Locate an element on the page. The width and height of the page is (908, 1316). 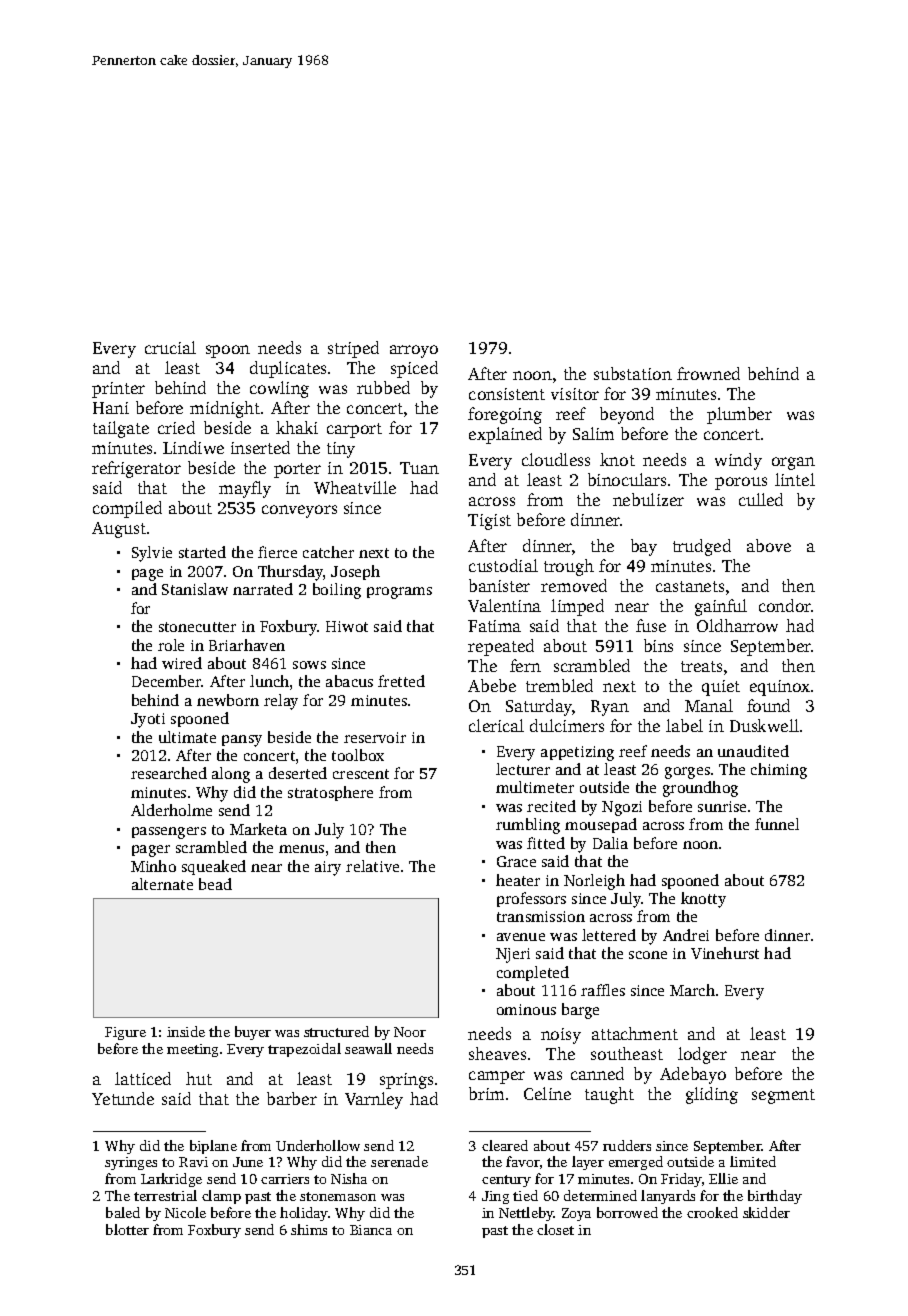
recited is located at coordinates (551, 806).
